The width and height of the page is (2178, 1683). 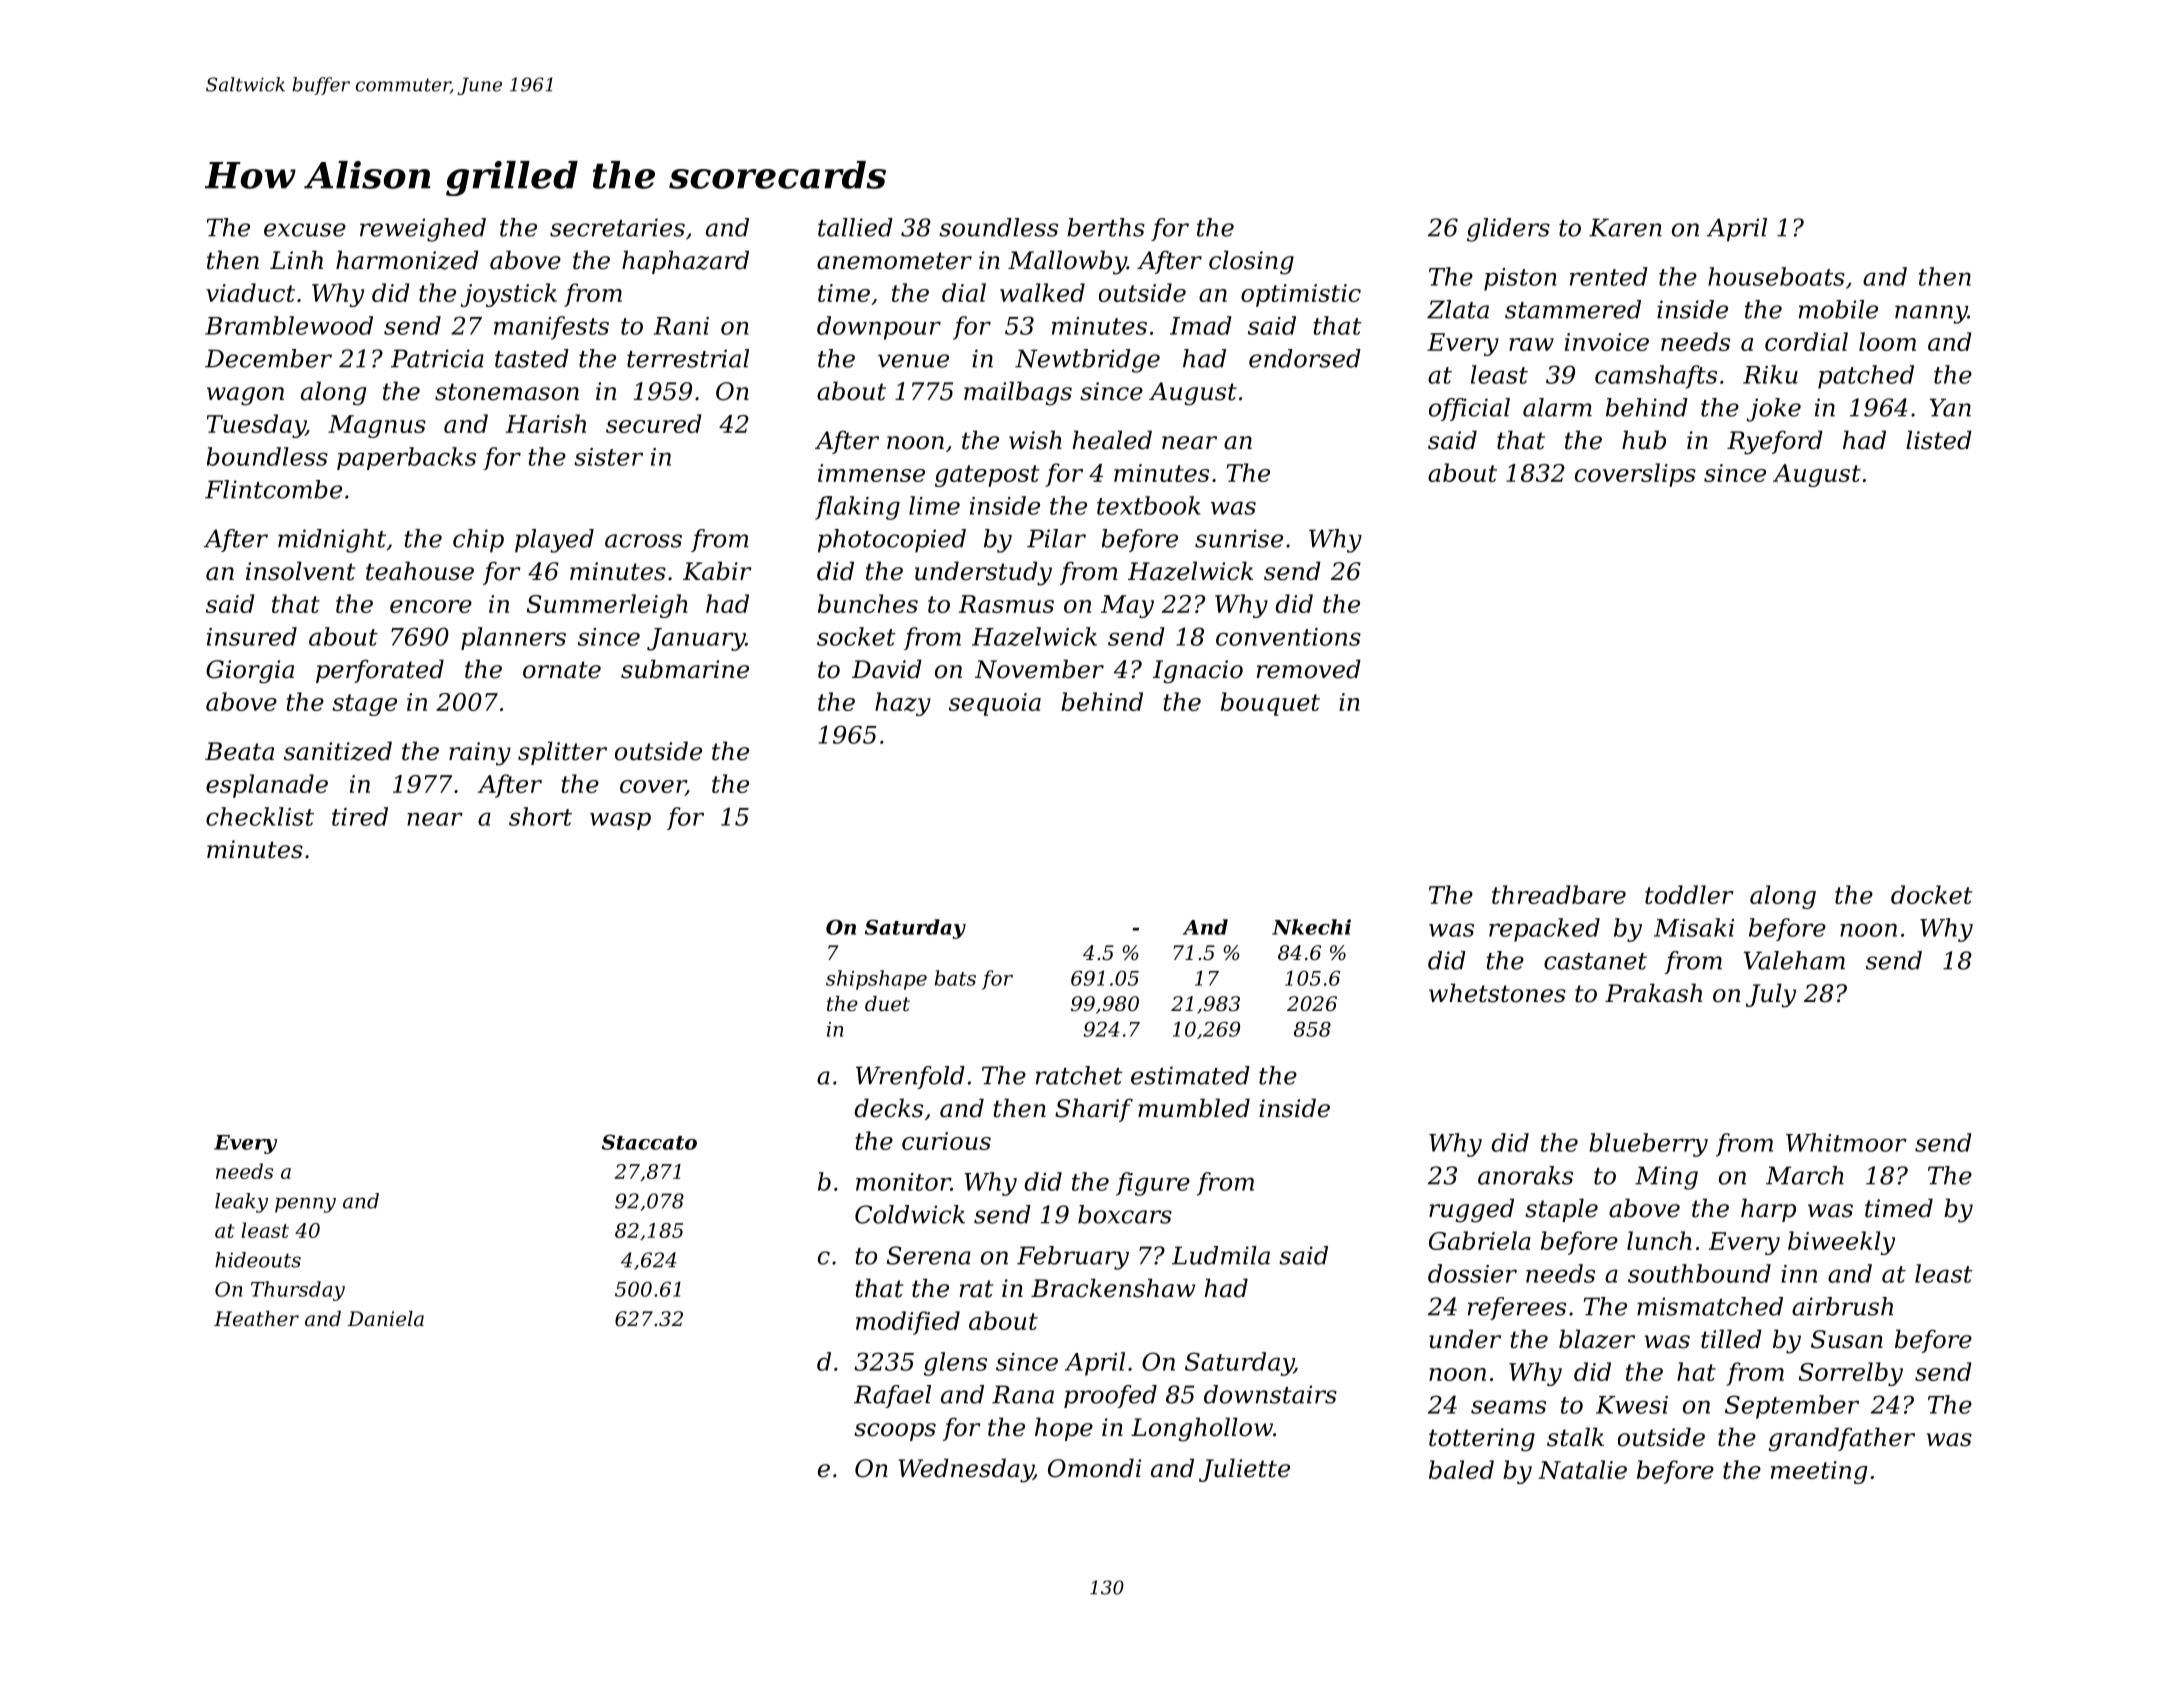 What do you see at coordinates (300, 571) in the page?
I see `insolvent` at bounding box center [300, 571].
